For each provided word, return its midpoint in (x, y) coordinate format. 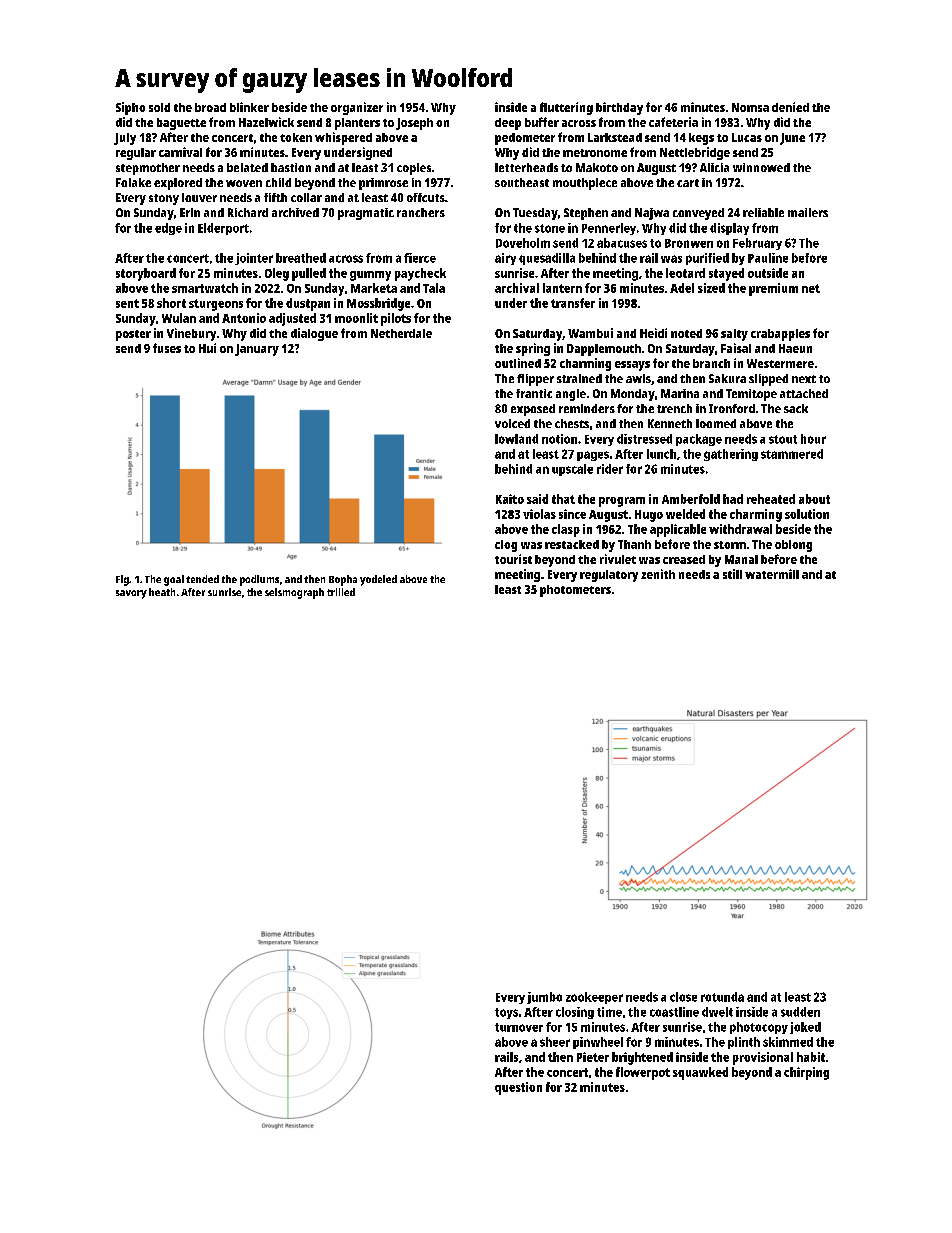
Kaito (510, 499)
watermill (772, 574)
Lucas (747, 137)
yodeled (378, 580)
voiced (512, 423)
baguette (181, 124)
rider (610, 469)
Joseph (414, 124)
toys (506, 1013)
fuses (167, 348)
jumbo (544, 998)
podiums (259, 580)
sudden (800, 1012)
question (518, 1088)
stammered (792, 454)
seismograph (294, 593)
